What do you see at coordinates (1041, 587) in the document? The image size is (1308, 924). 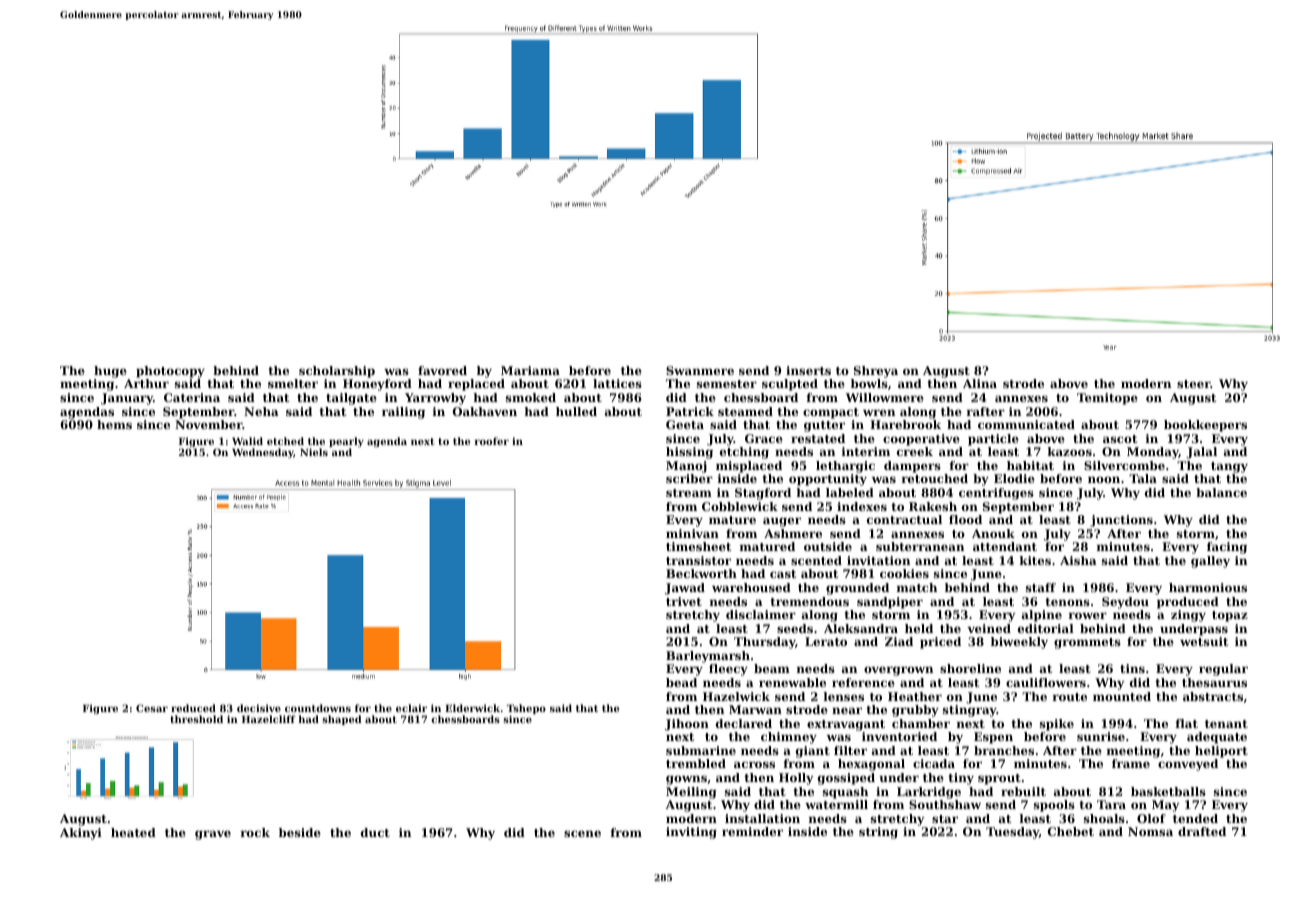 I see `staff` at bounding box center [1041, 587].
